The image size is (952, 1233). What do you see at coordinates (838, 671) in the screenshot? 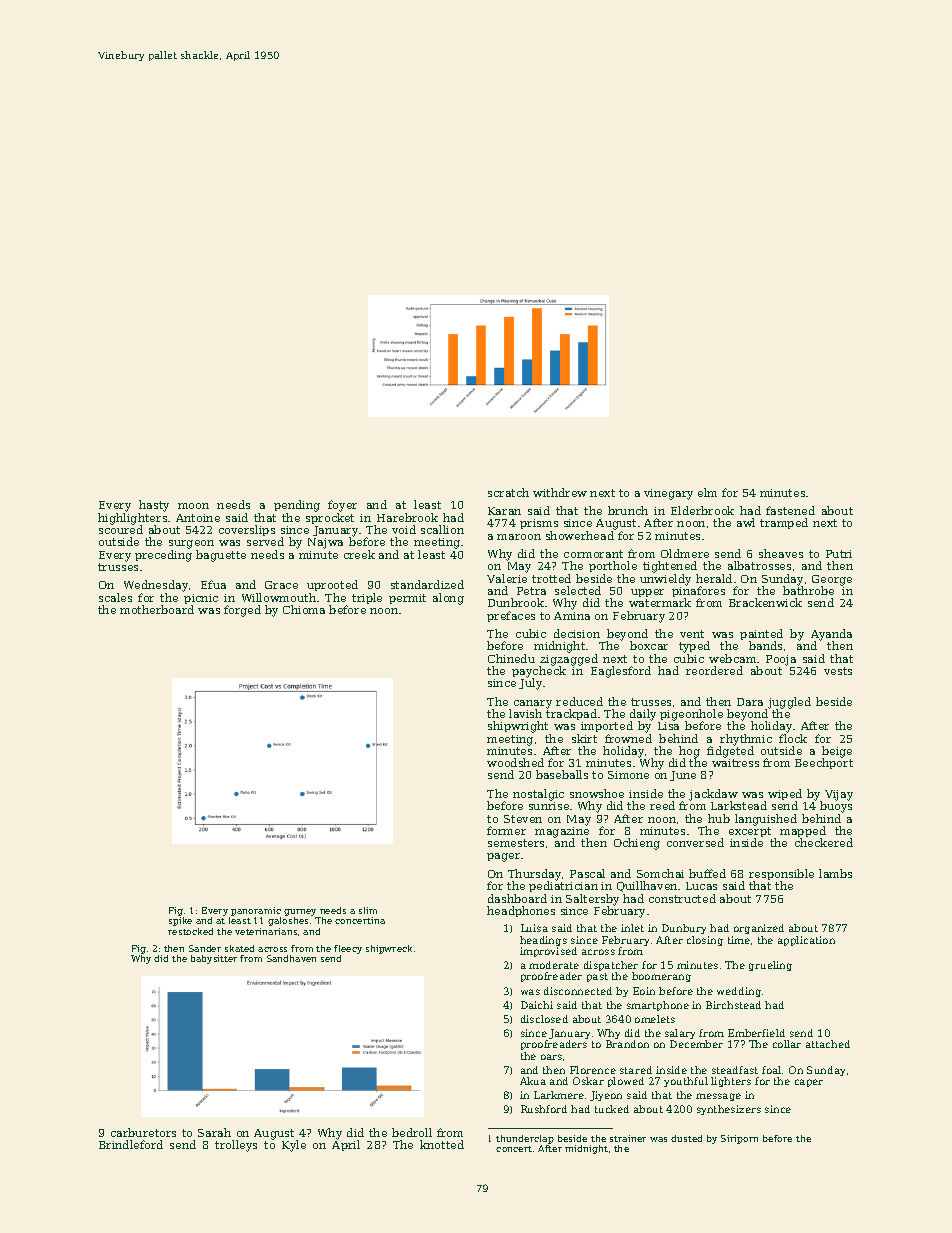
I see `vests` at bounding box center [838, 671].
